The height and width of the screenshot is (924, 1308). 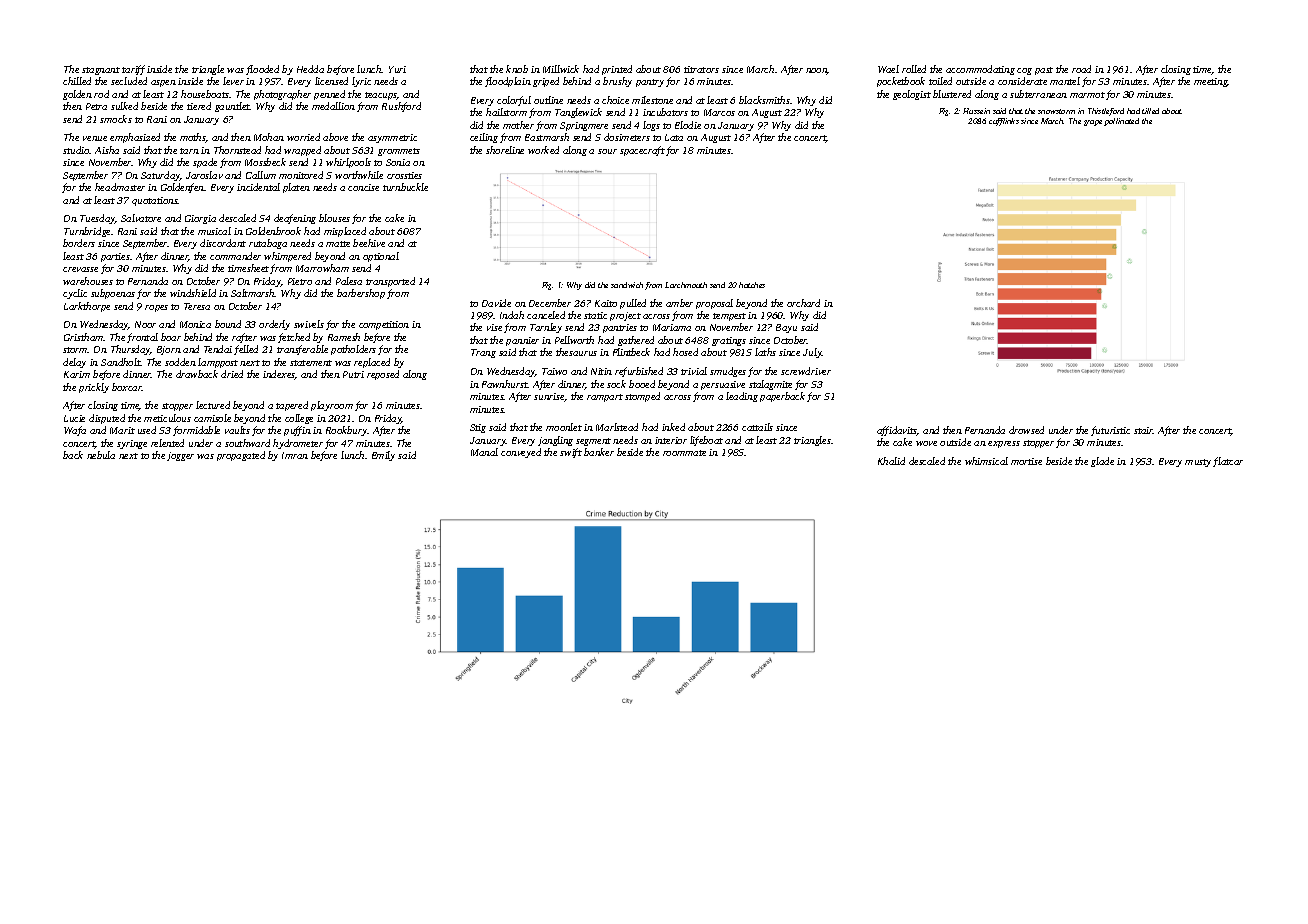 What do you see at coordinates (986, 461) in the screenshot?
I see `whimsical` at bounding box center [986, 461].
